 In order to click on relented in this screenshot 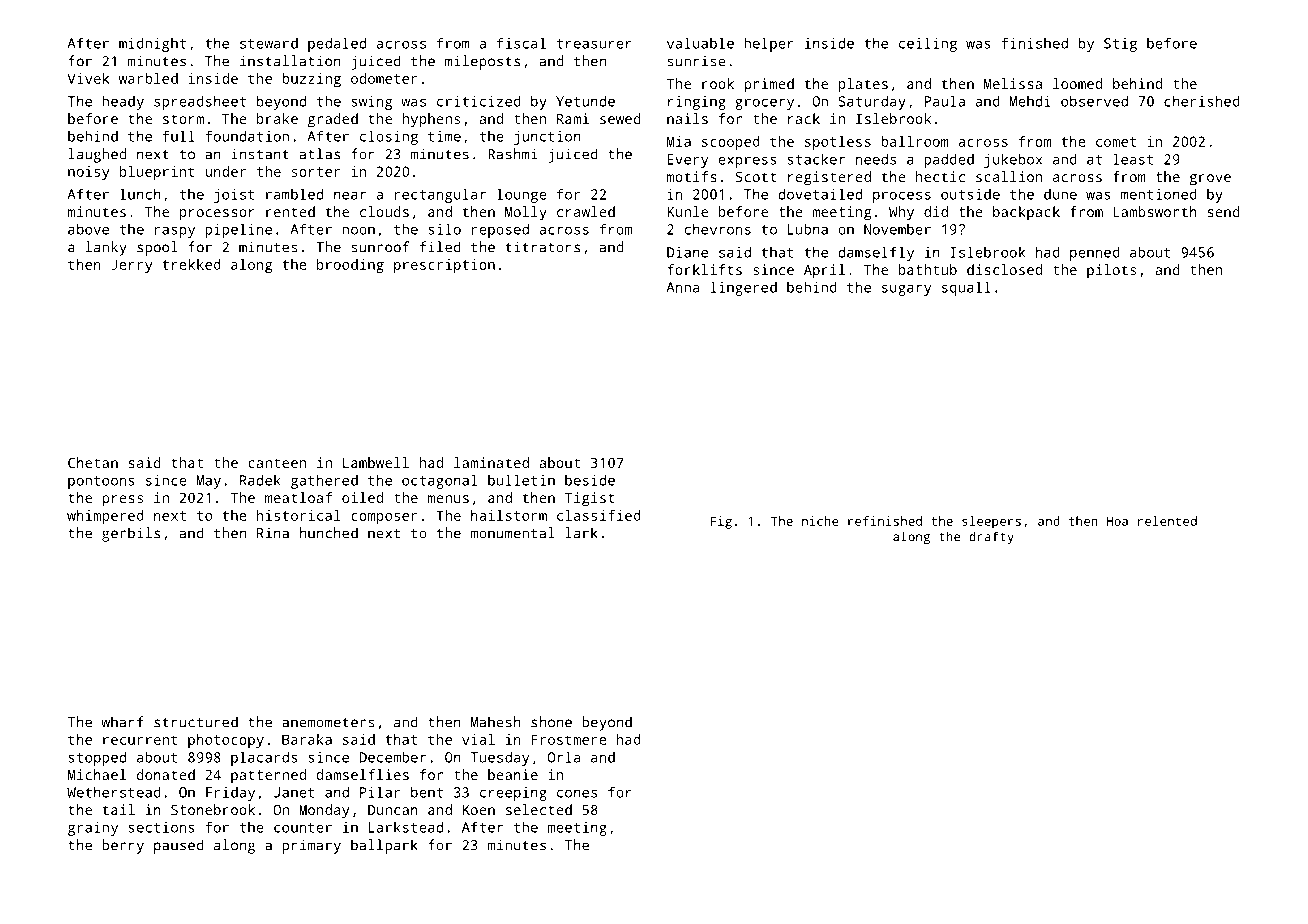, I will do `click(1167, 521)`.
